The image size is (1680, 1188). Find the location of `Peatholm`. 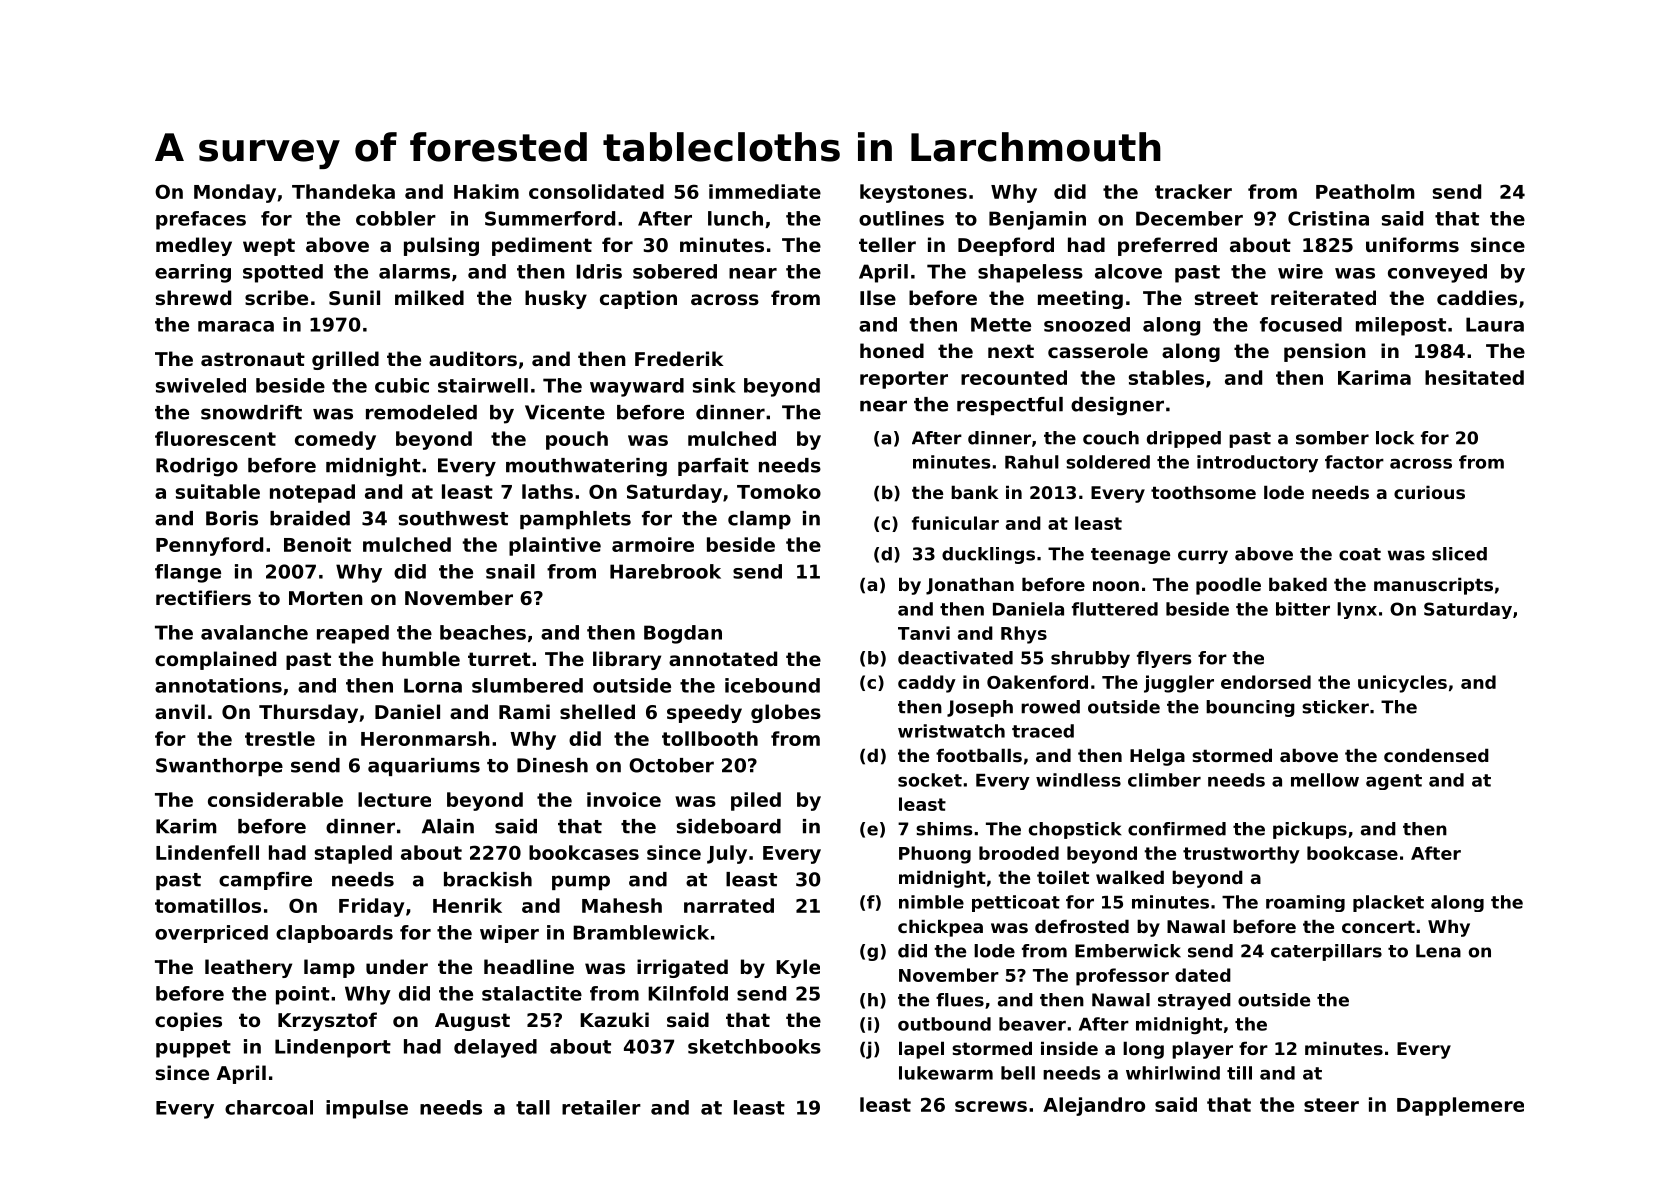

Peatholm is located at coordinates (1365, 191).
